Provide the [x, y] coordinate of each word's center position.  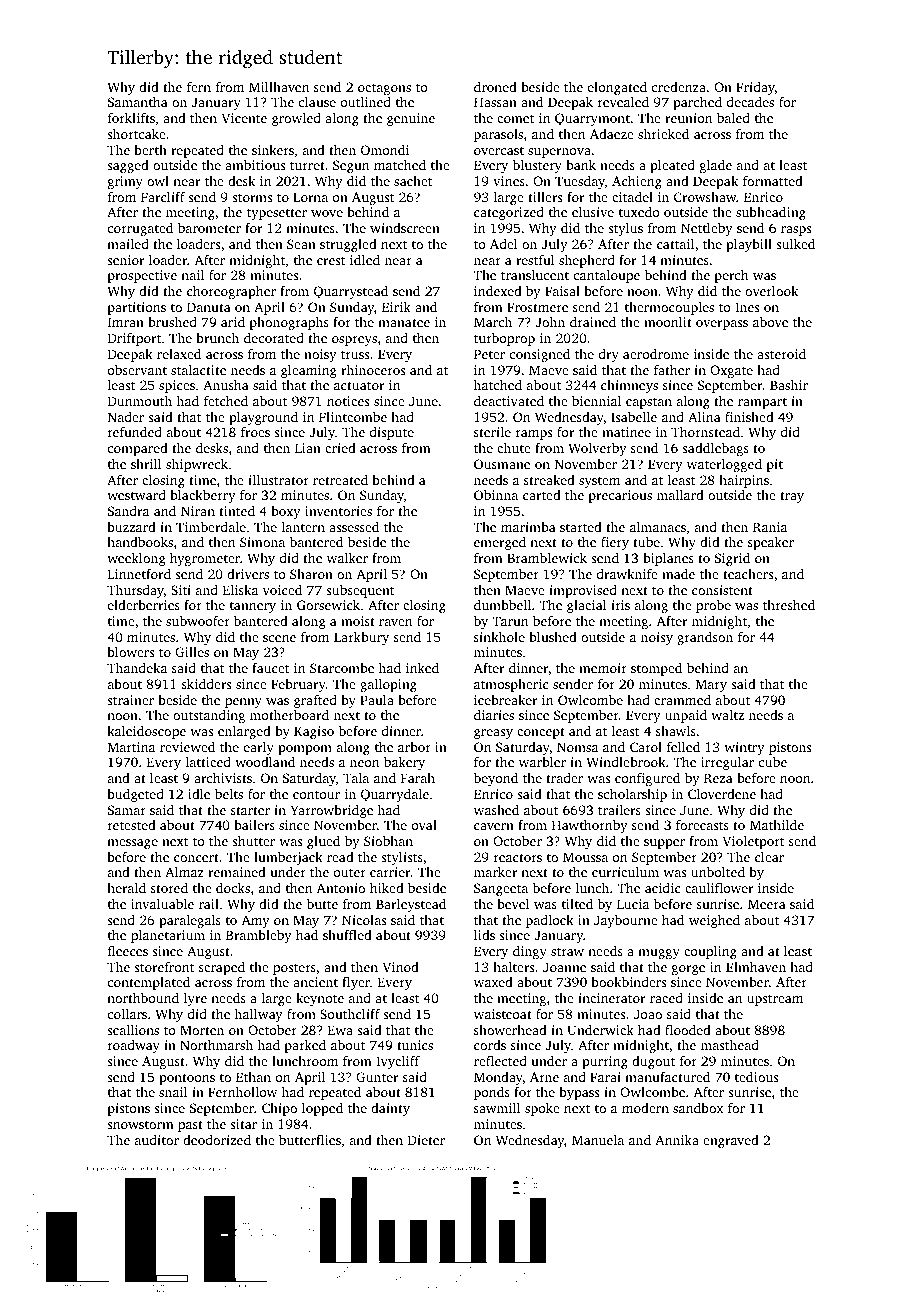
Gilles [192, 652]
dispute [392, 433]
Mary [711, 685]
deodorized [217, 1140]
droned [495, 87]
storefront [164, 967]
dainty [390, 1109]
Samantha [138, 102]
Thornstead [705, 432]
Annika [677, 1140]
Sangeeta [501, 889]
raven [395, 622]
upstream [775, 1000]
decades [750, 102]
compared [138, 449]
